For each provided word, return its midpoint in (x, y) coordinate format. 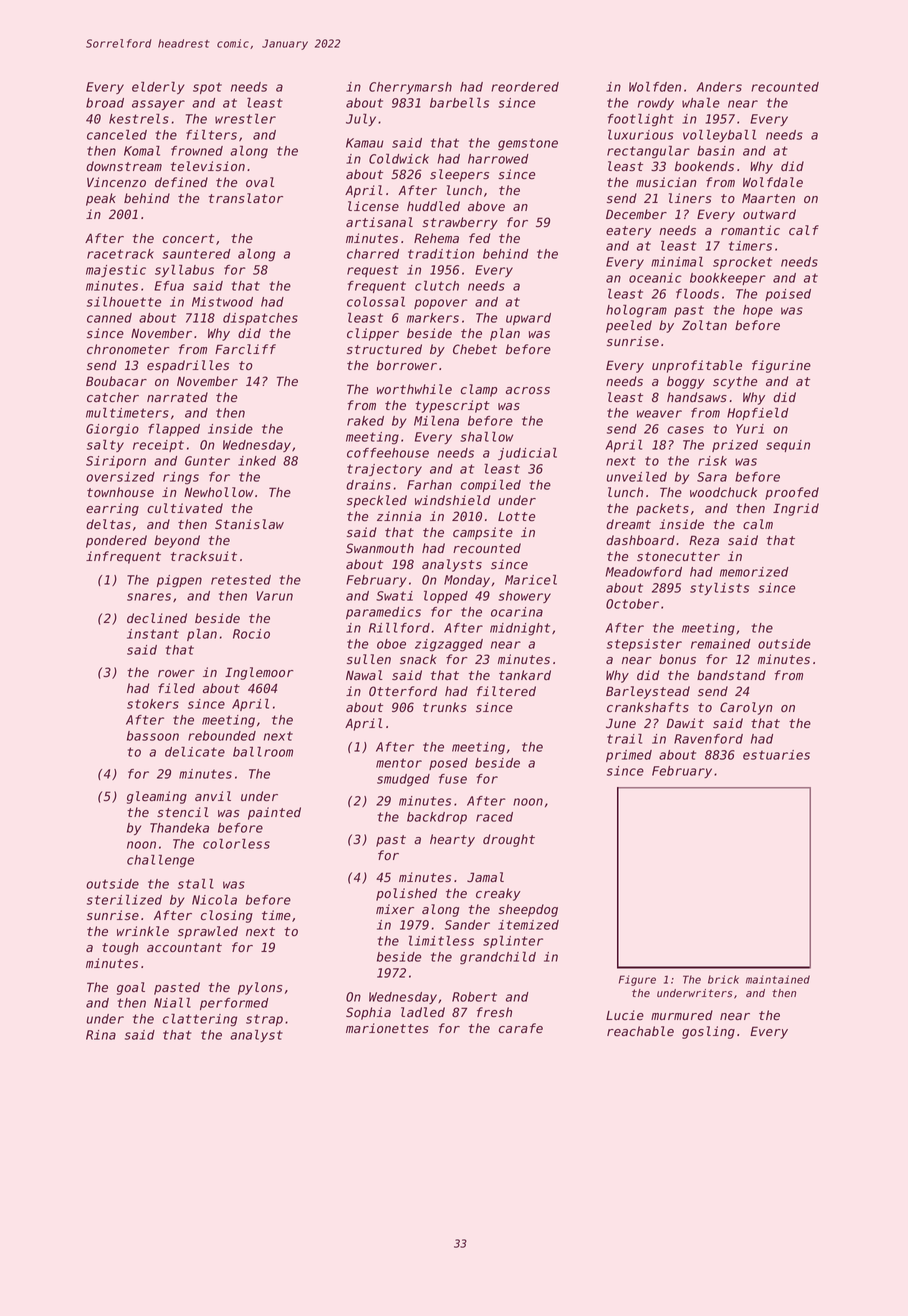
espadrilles (188, 366)
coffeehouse (388, 453)
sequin (788, 446)
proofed (792, 493)
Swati (394, 596)
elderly (158, 87)
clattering (200, 1020)
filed (176, 688)
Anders (719, 87)
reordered (525, 87)
